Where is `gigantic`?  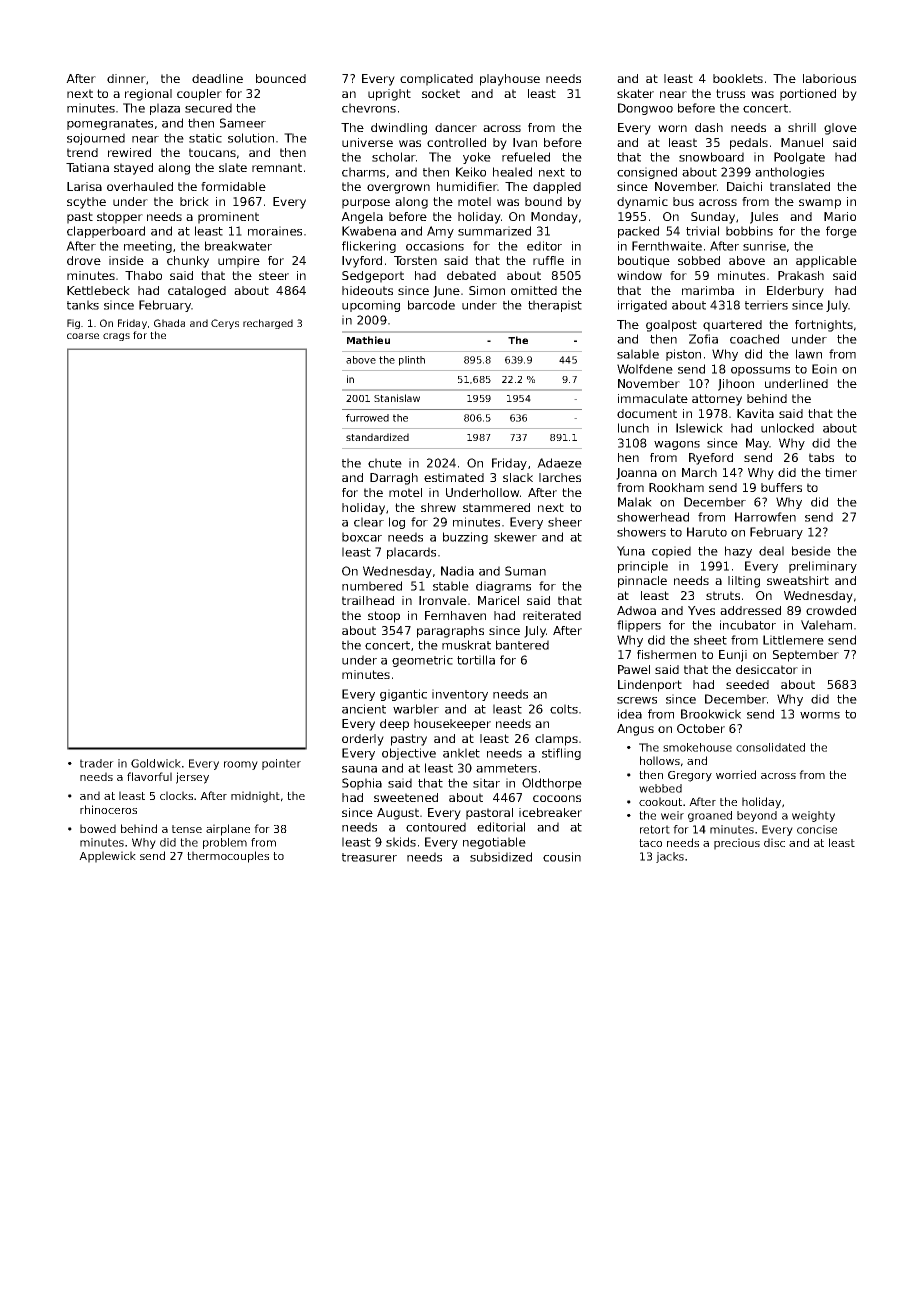 gigantic is located at coordinates (403, 695).
